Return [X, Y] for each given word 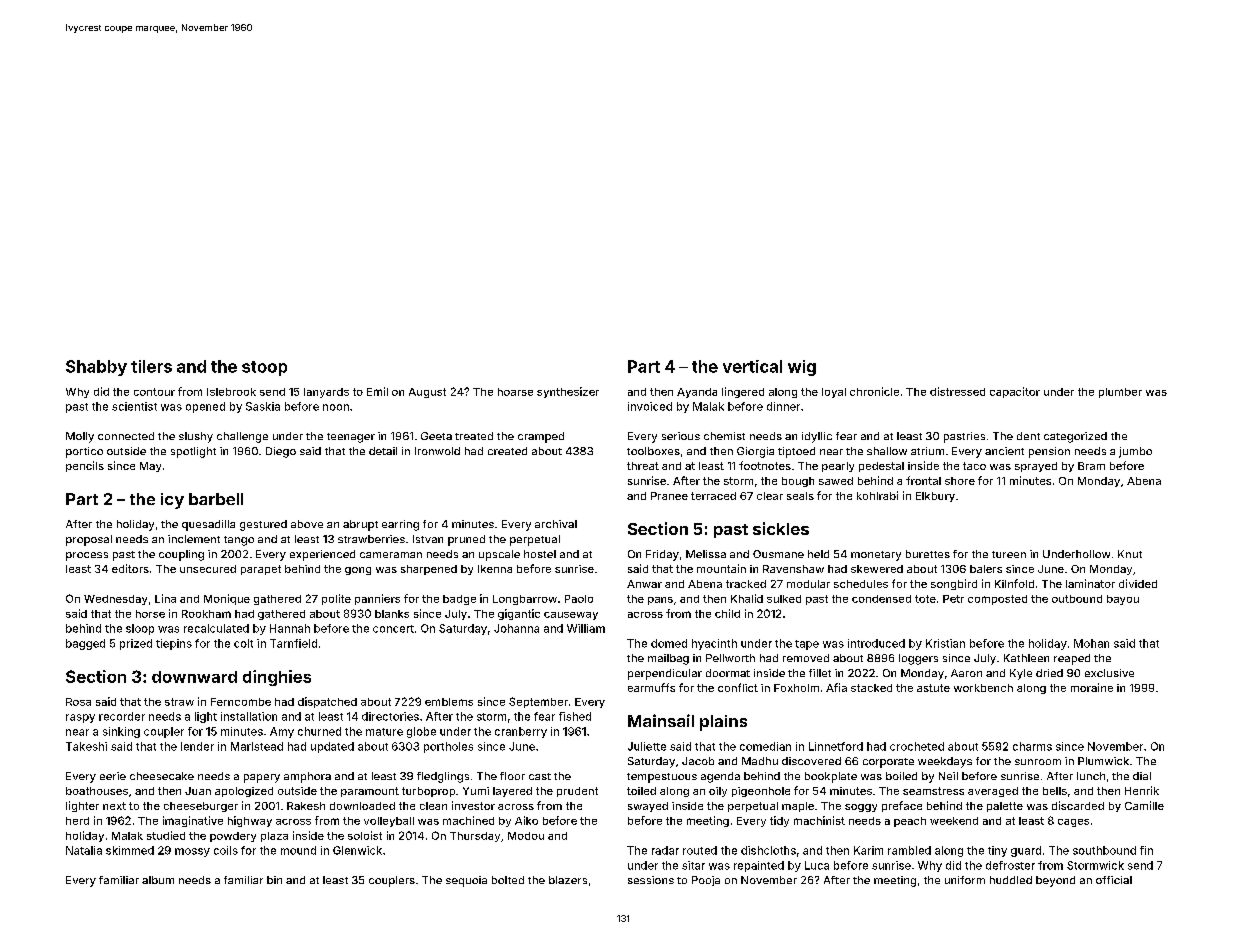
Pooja [706, 881]
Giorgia [755, 452]
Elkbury [935, 497]
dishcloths [768, 850]
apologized [244, 792]
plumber [1120, 393]
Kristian [945, 643]
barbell [216, 499]
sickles [781, 528]
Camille [1144, 805]
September [538, 702]
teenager [351, 438]
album [158, 880]
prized [136, 644]
